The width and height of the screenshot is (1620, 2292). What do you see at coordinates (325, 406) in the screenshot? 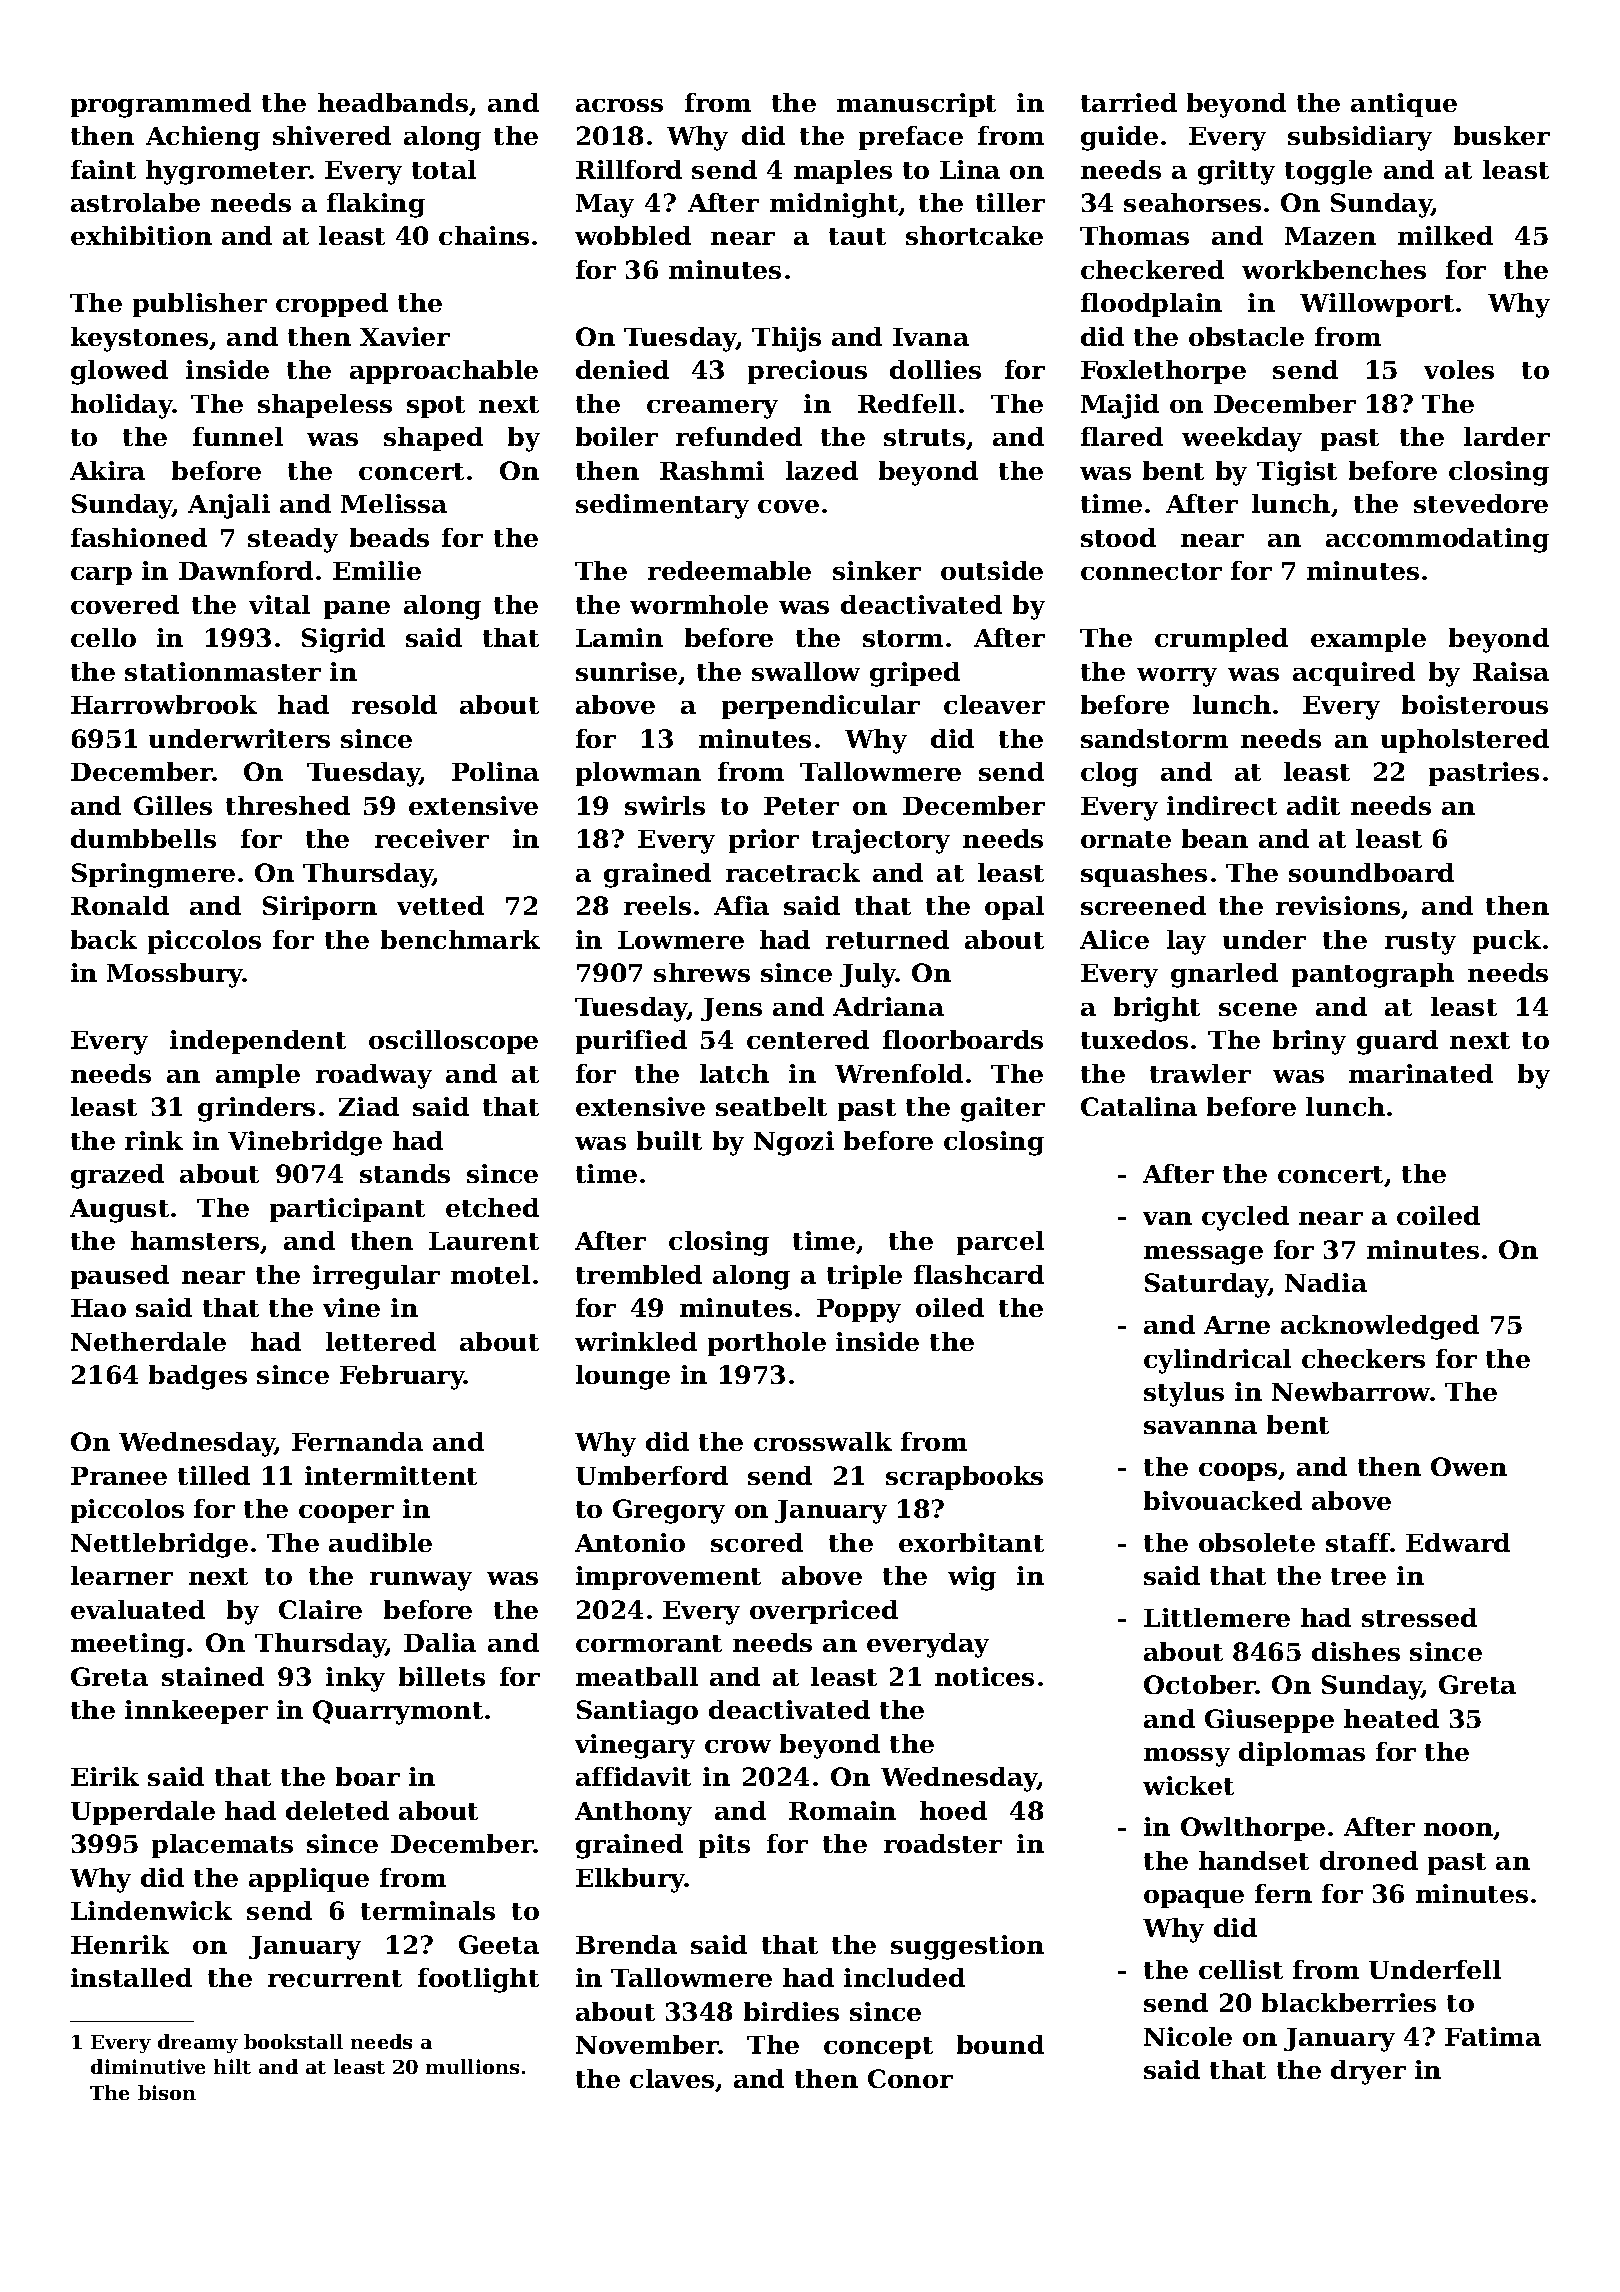
I see `shapeless` at bounding box center [325, 406].
